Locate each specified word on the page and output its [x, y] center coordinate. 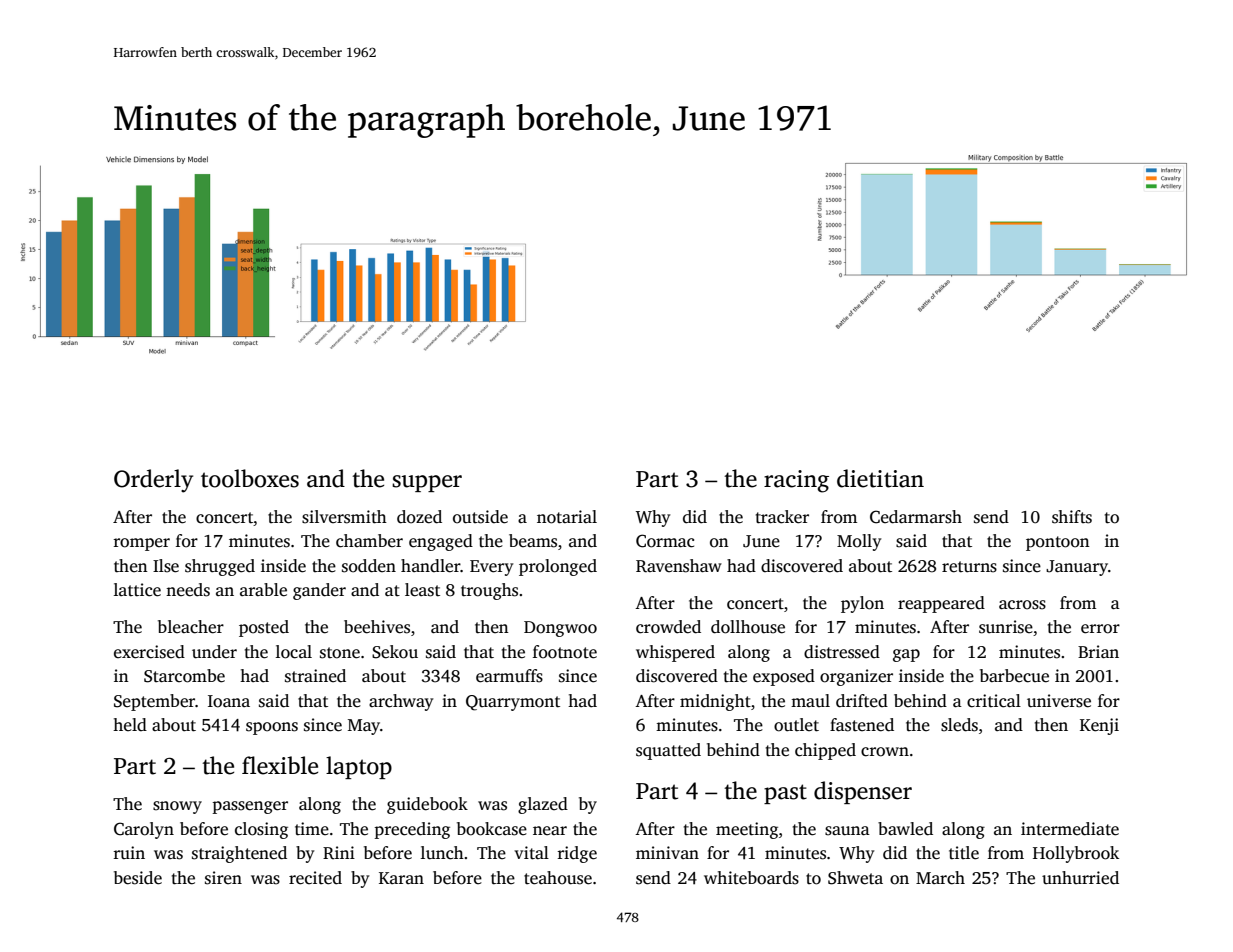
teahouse [558, 878]
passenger [250, 807]
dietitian [880, 478]
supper [427, 483]
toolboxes [250, 478]
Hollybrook [1076, 854]
